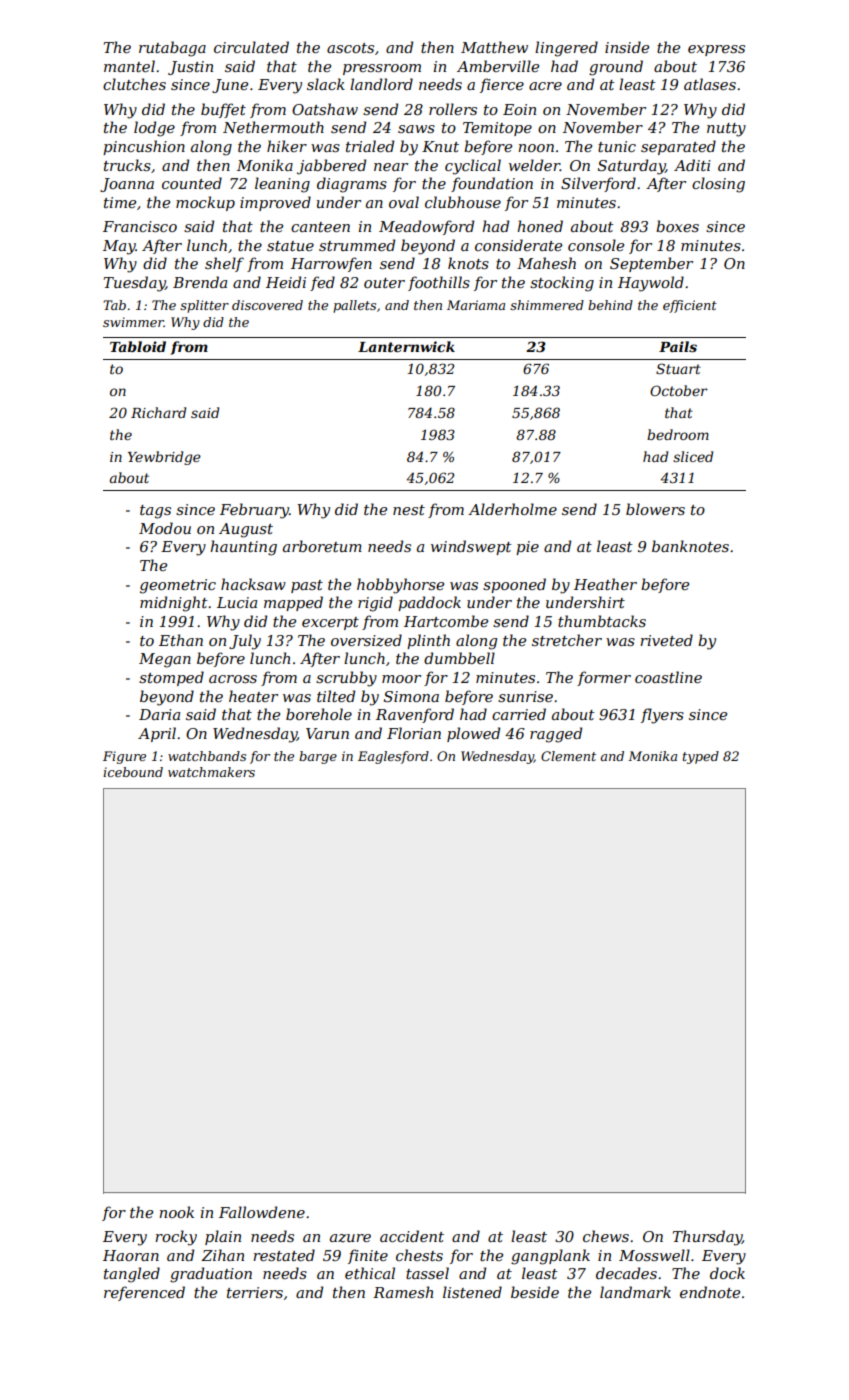  Describe the element at coordinates (710, 84) in the screenshot. I see `atlases` at that location.
